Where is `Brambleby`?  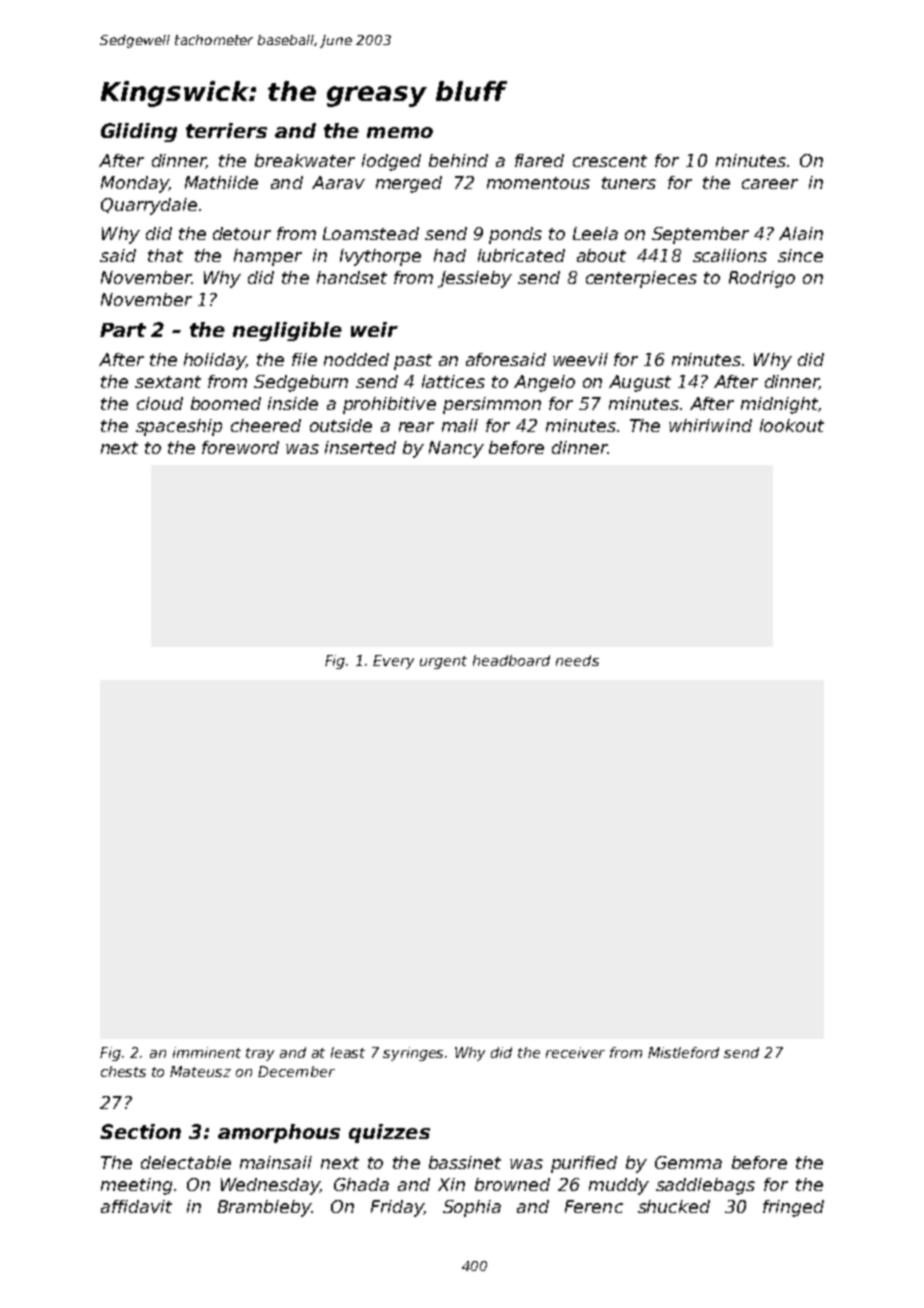 Brambleby is located at coordinates (265, 1208).
